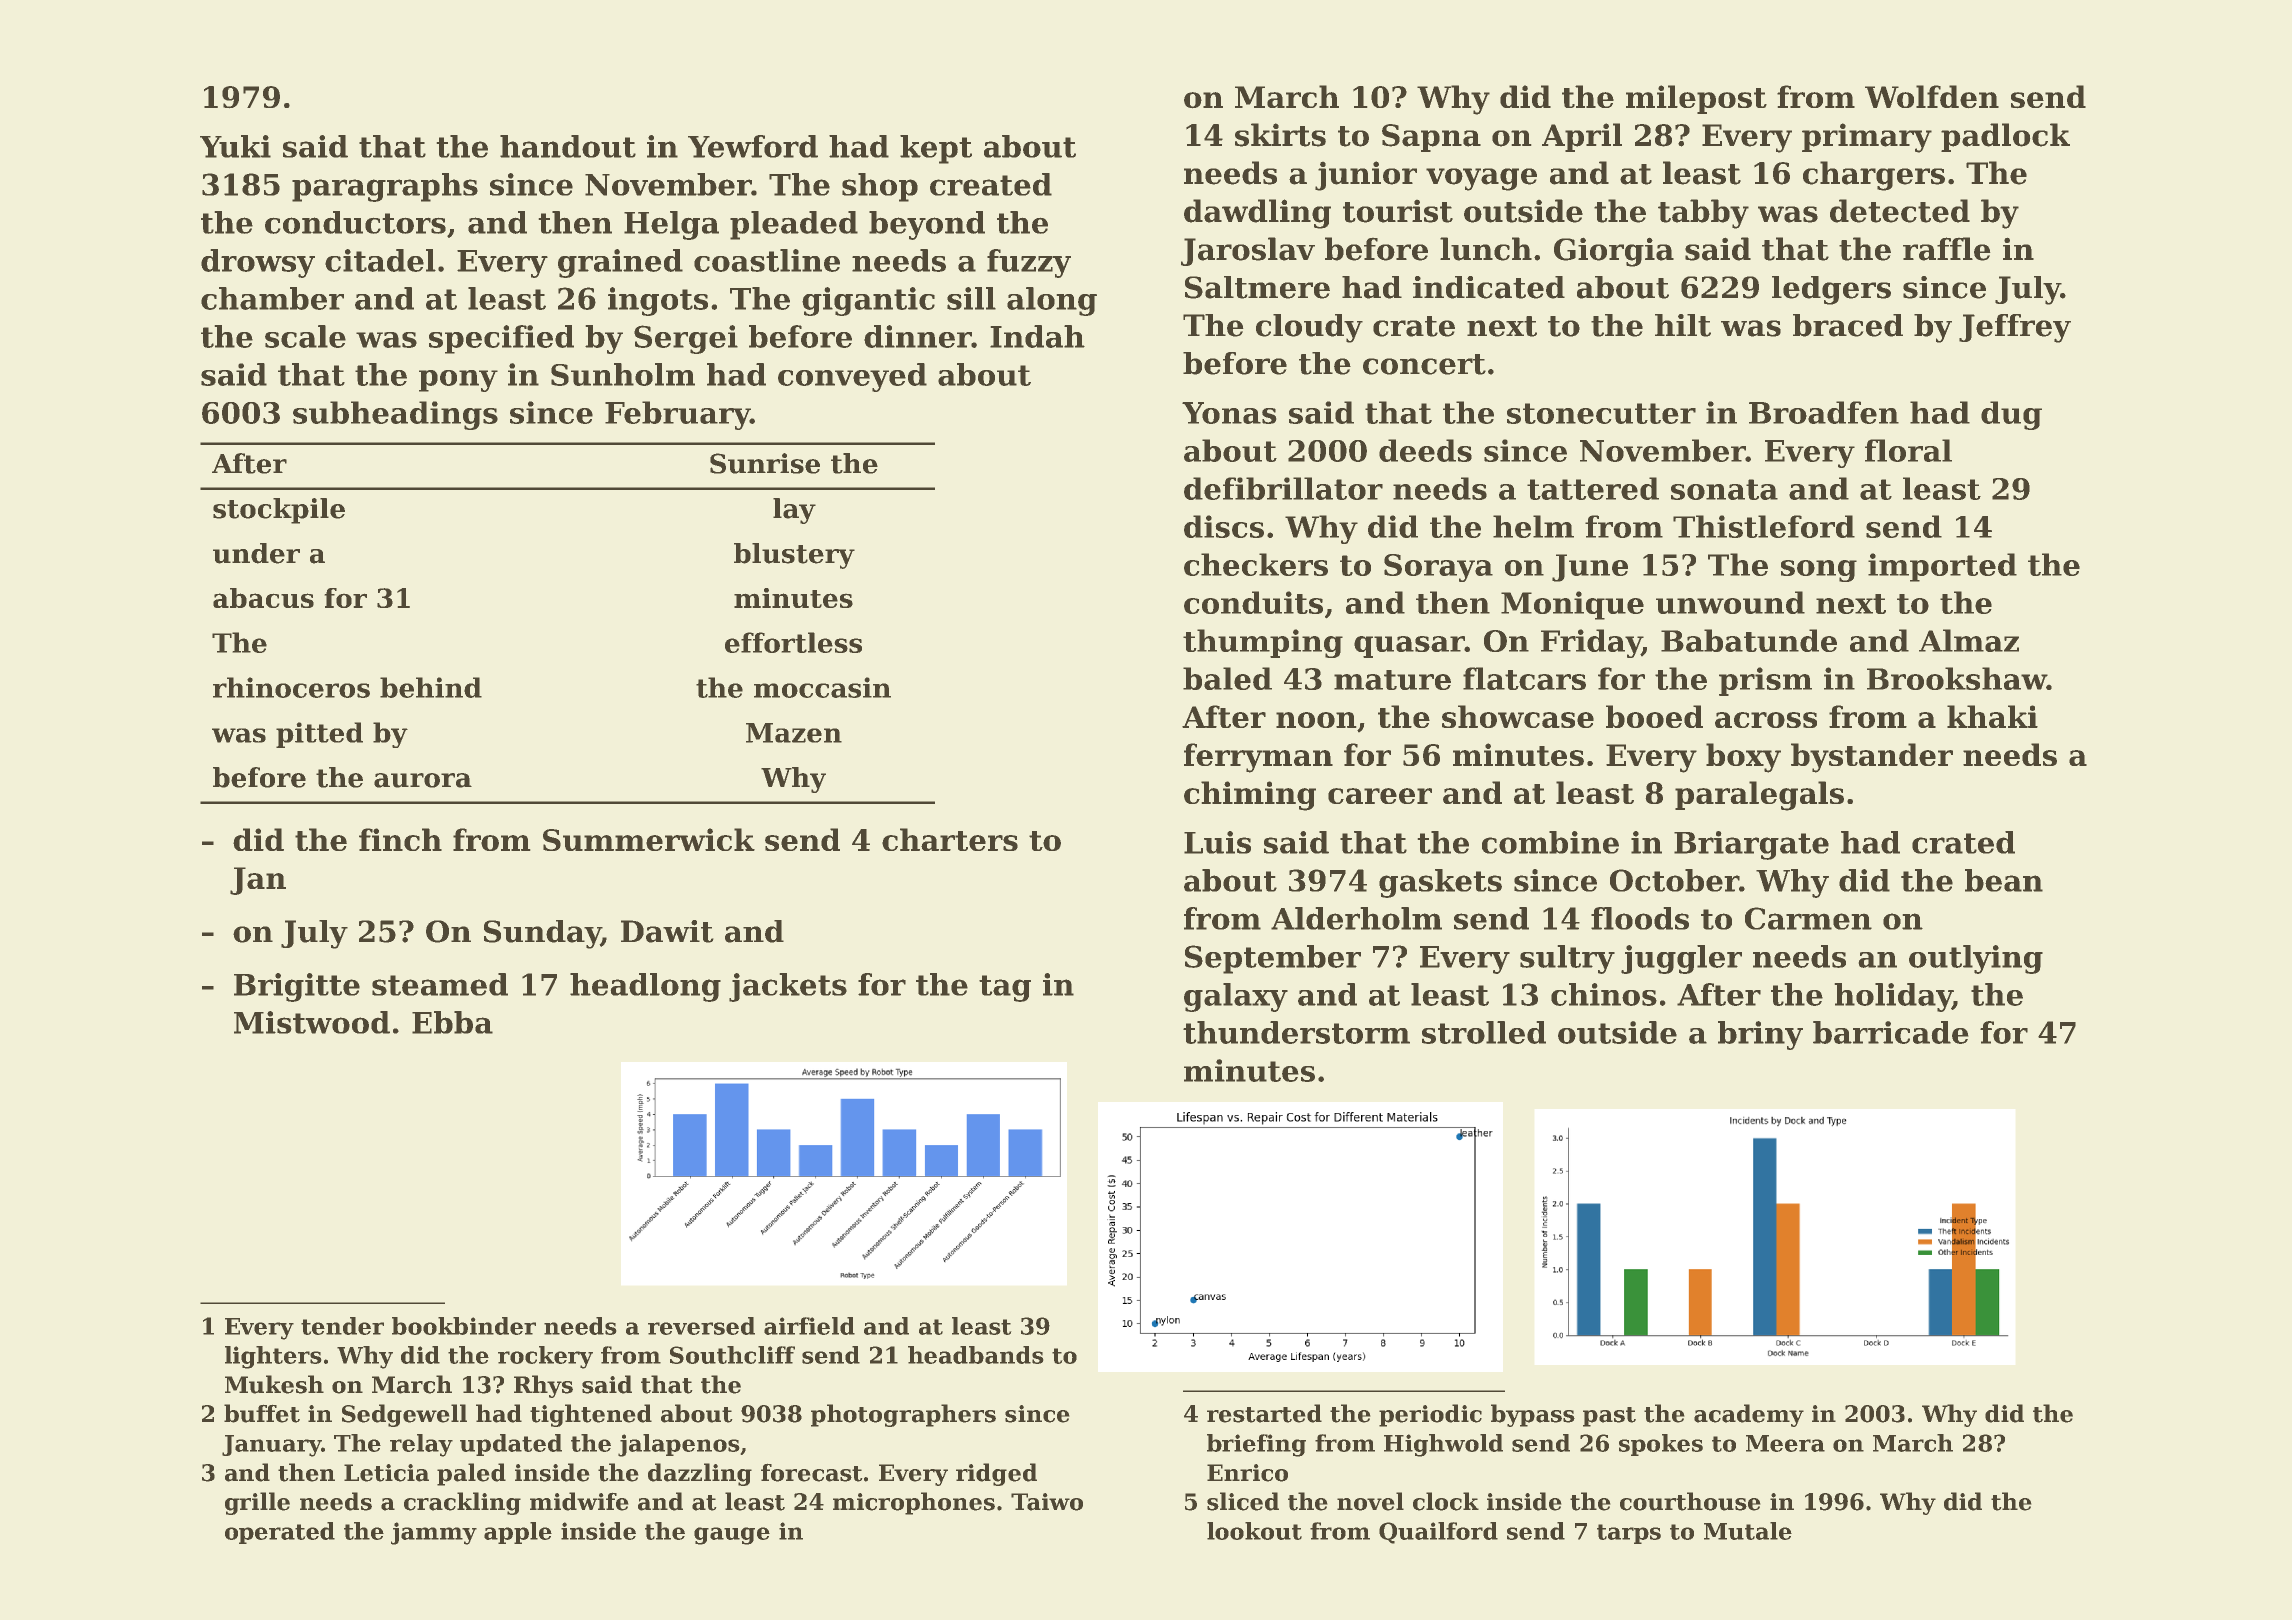 The width and height of the image is (2292, 1620). Describe the element at coordinates (423, 780) in the image. I see `aurora` at that location.
